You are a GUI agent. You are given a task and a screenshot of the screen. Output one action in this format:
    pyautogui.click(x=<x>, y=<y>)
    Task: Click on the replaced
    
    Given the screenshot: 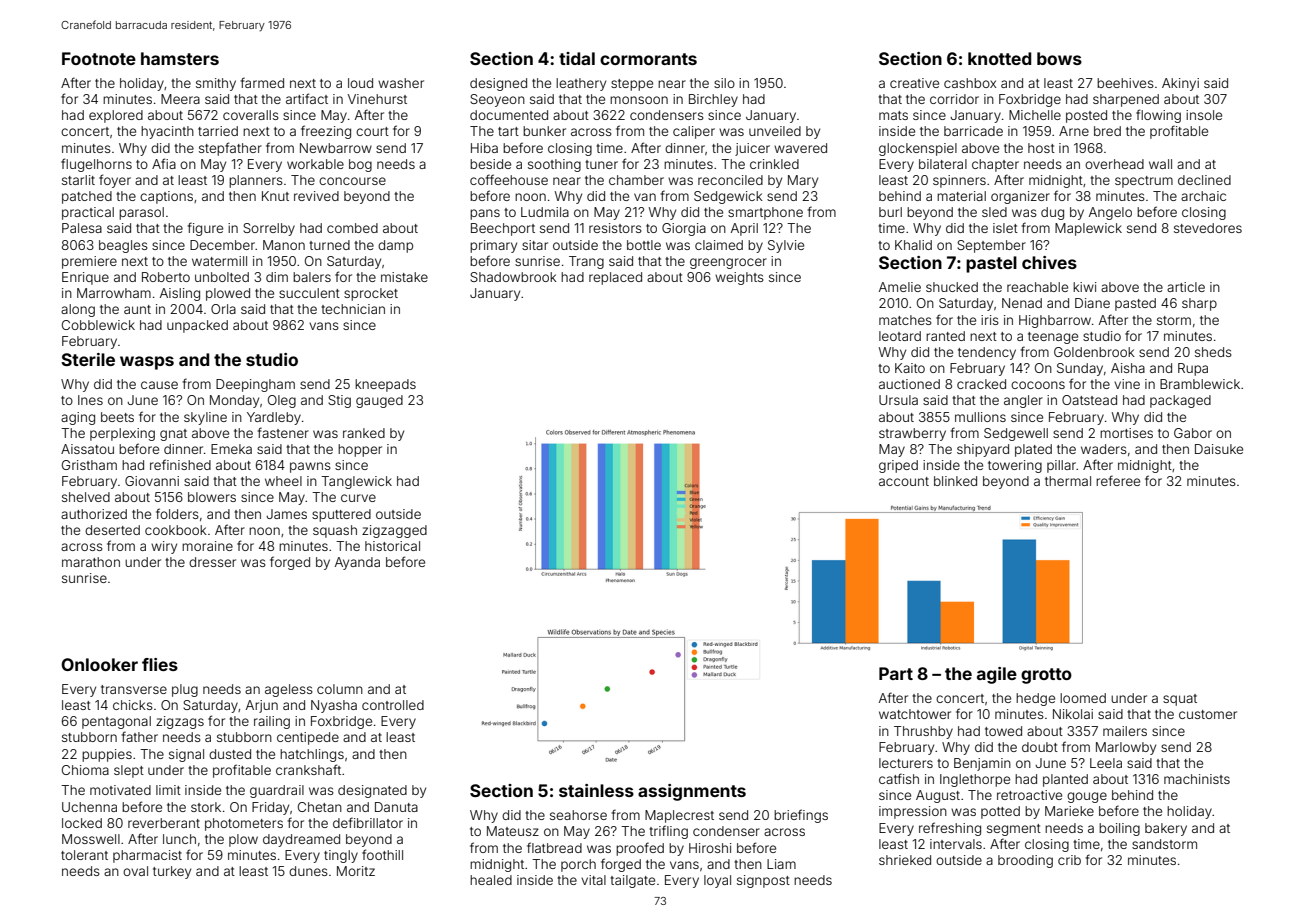 What is the action you would take?
    pyautogui.click(x=615, y=278)
